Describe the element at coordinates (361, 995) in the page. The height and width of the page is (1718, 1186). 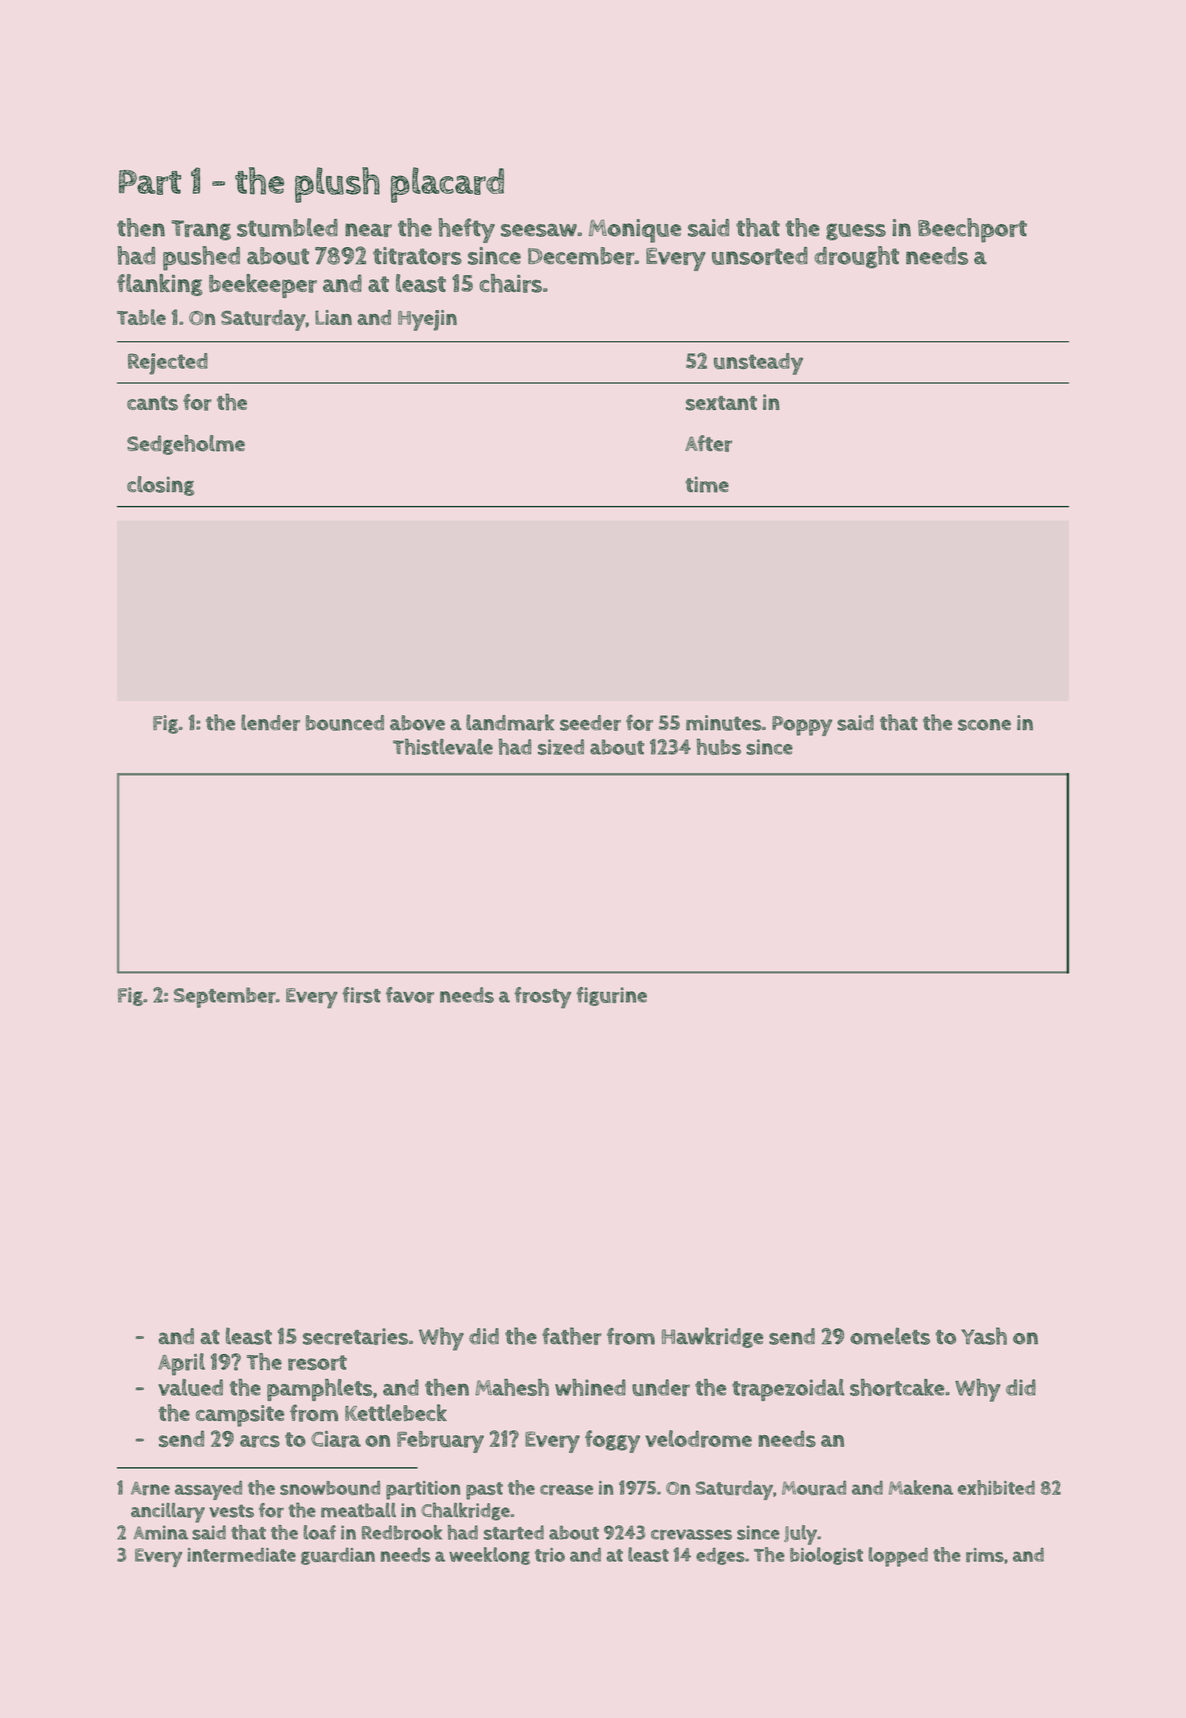
I see `first` at that location.
